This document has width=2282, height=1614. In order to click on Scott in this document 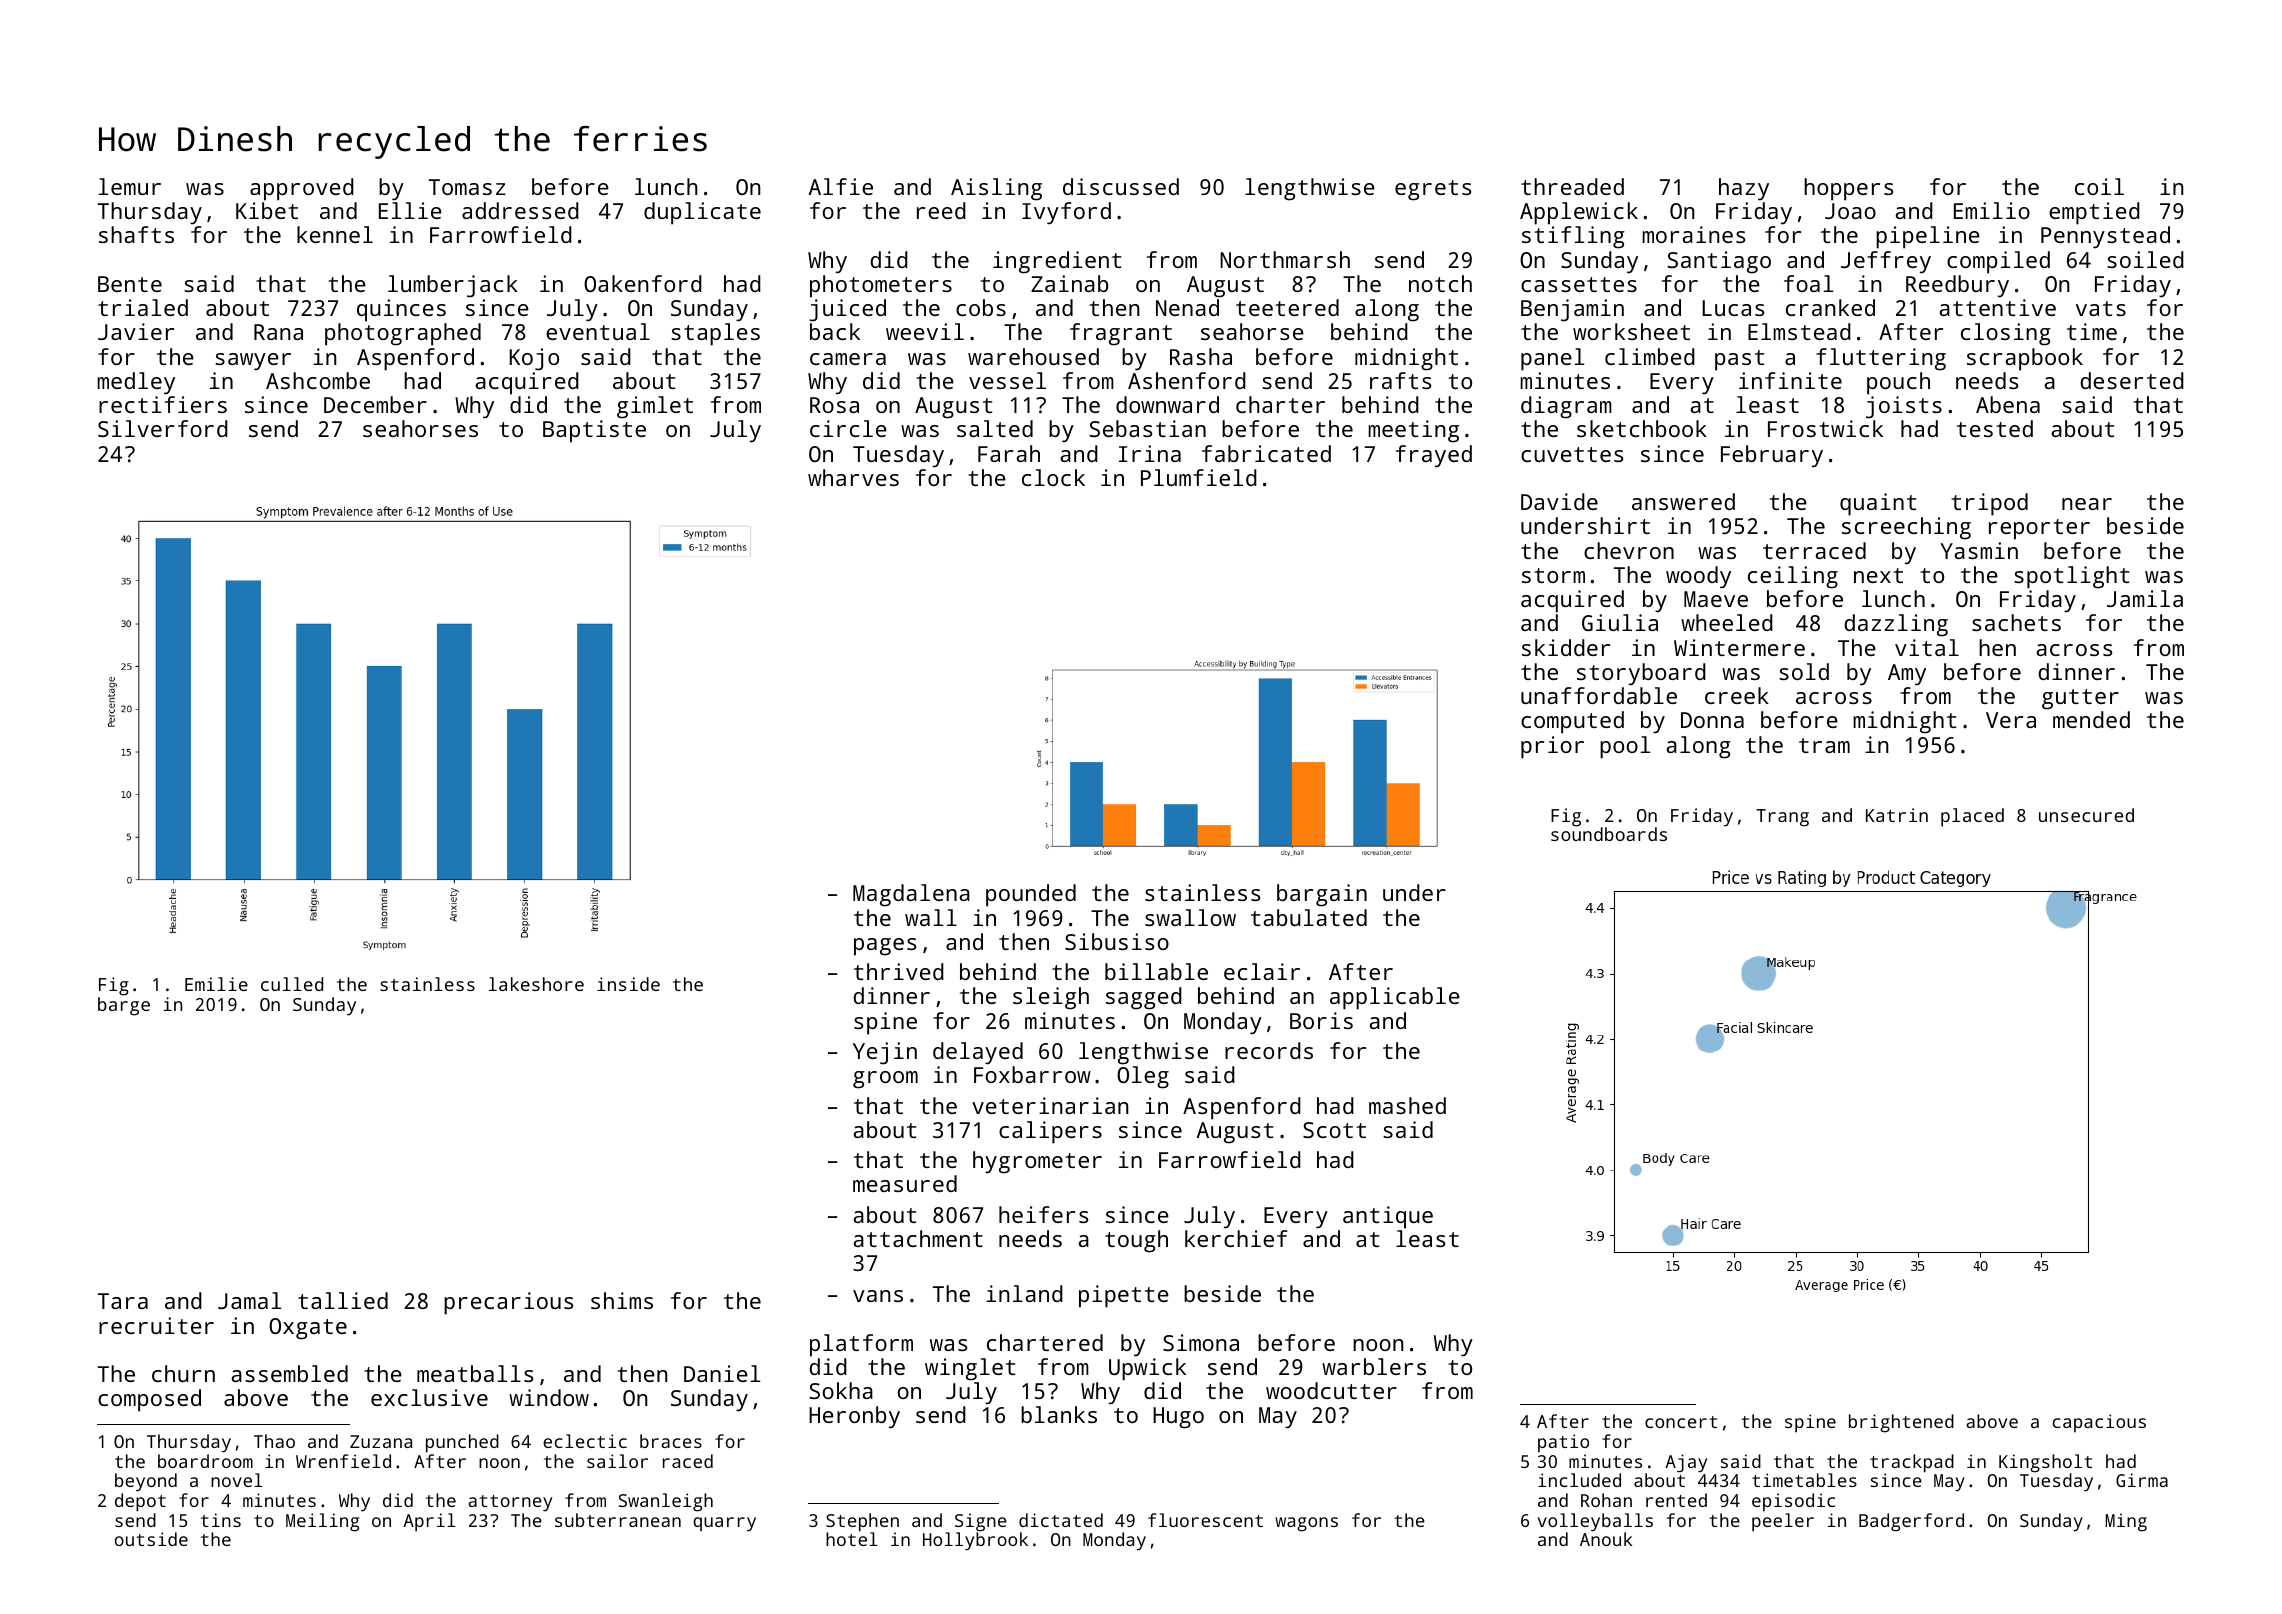, I will do `click(1334, 1130)`.
